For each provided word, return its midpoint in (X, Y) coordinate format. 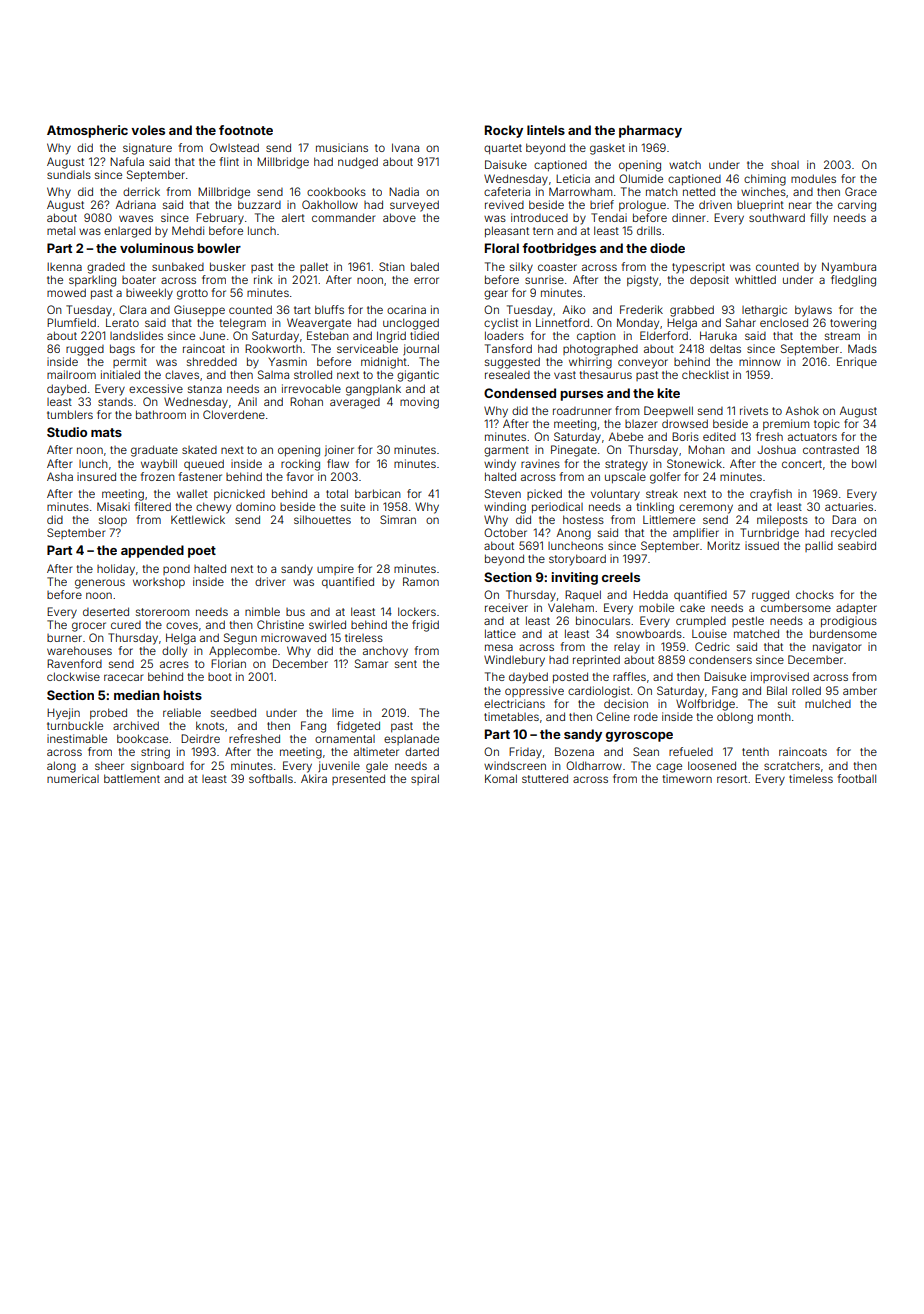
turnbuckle (75, 725)
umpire (335, 569)
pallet (314, 267)
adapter (856, 609)
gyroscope (639, 737)
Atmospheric (87, 131)
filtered (153, 506)
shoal (785, 165)
